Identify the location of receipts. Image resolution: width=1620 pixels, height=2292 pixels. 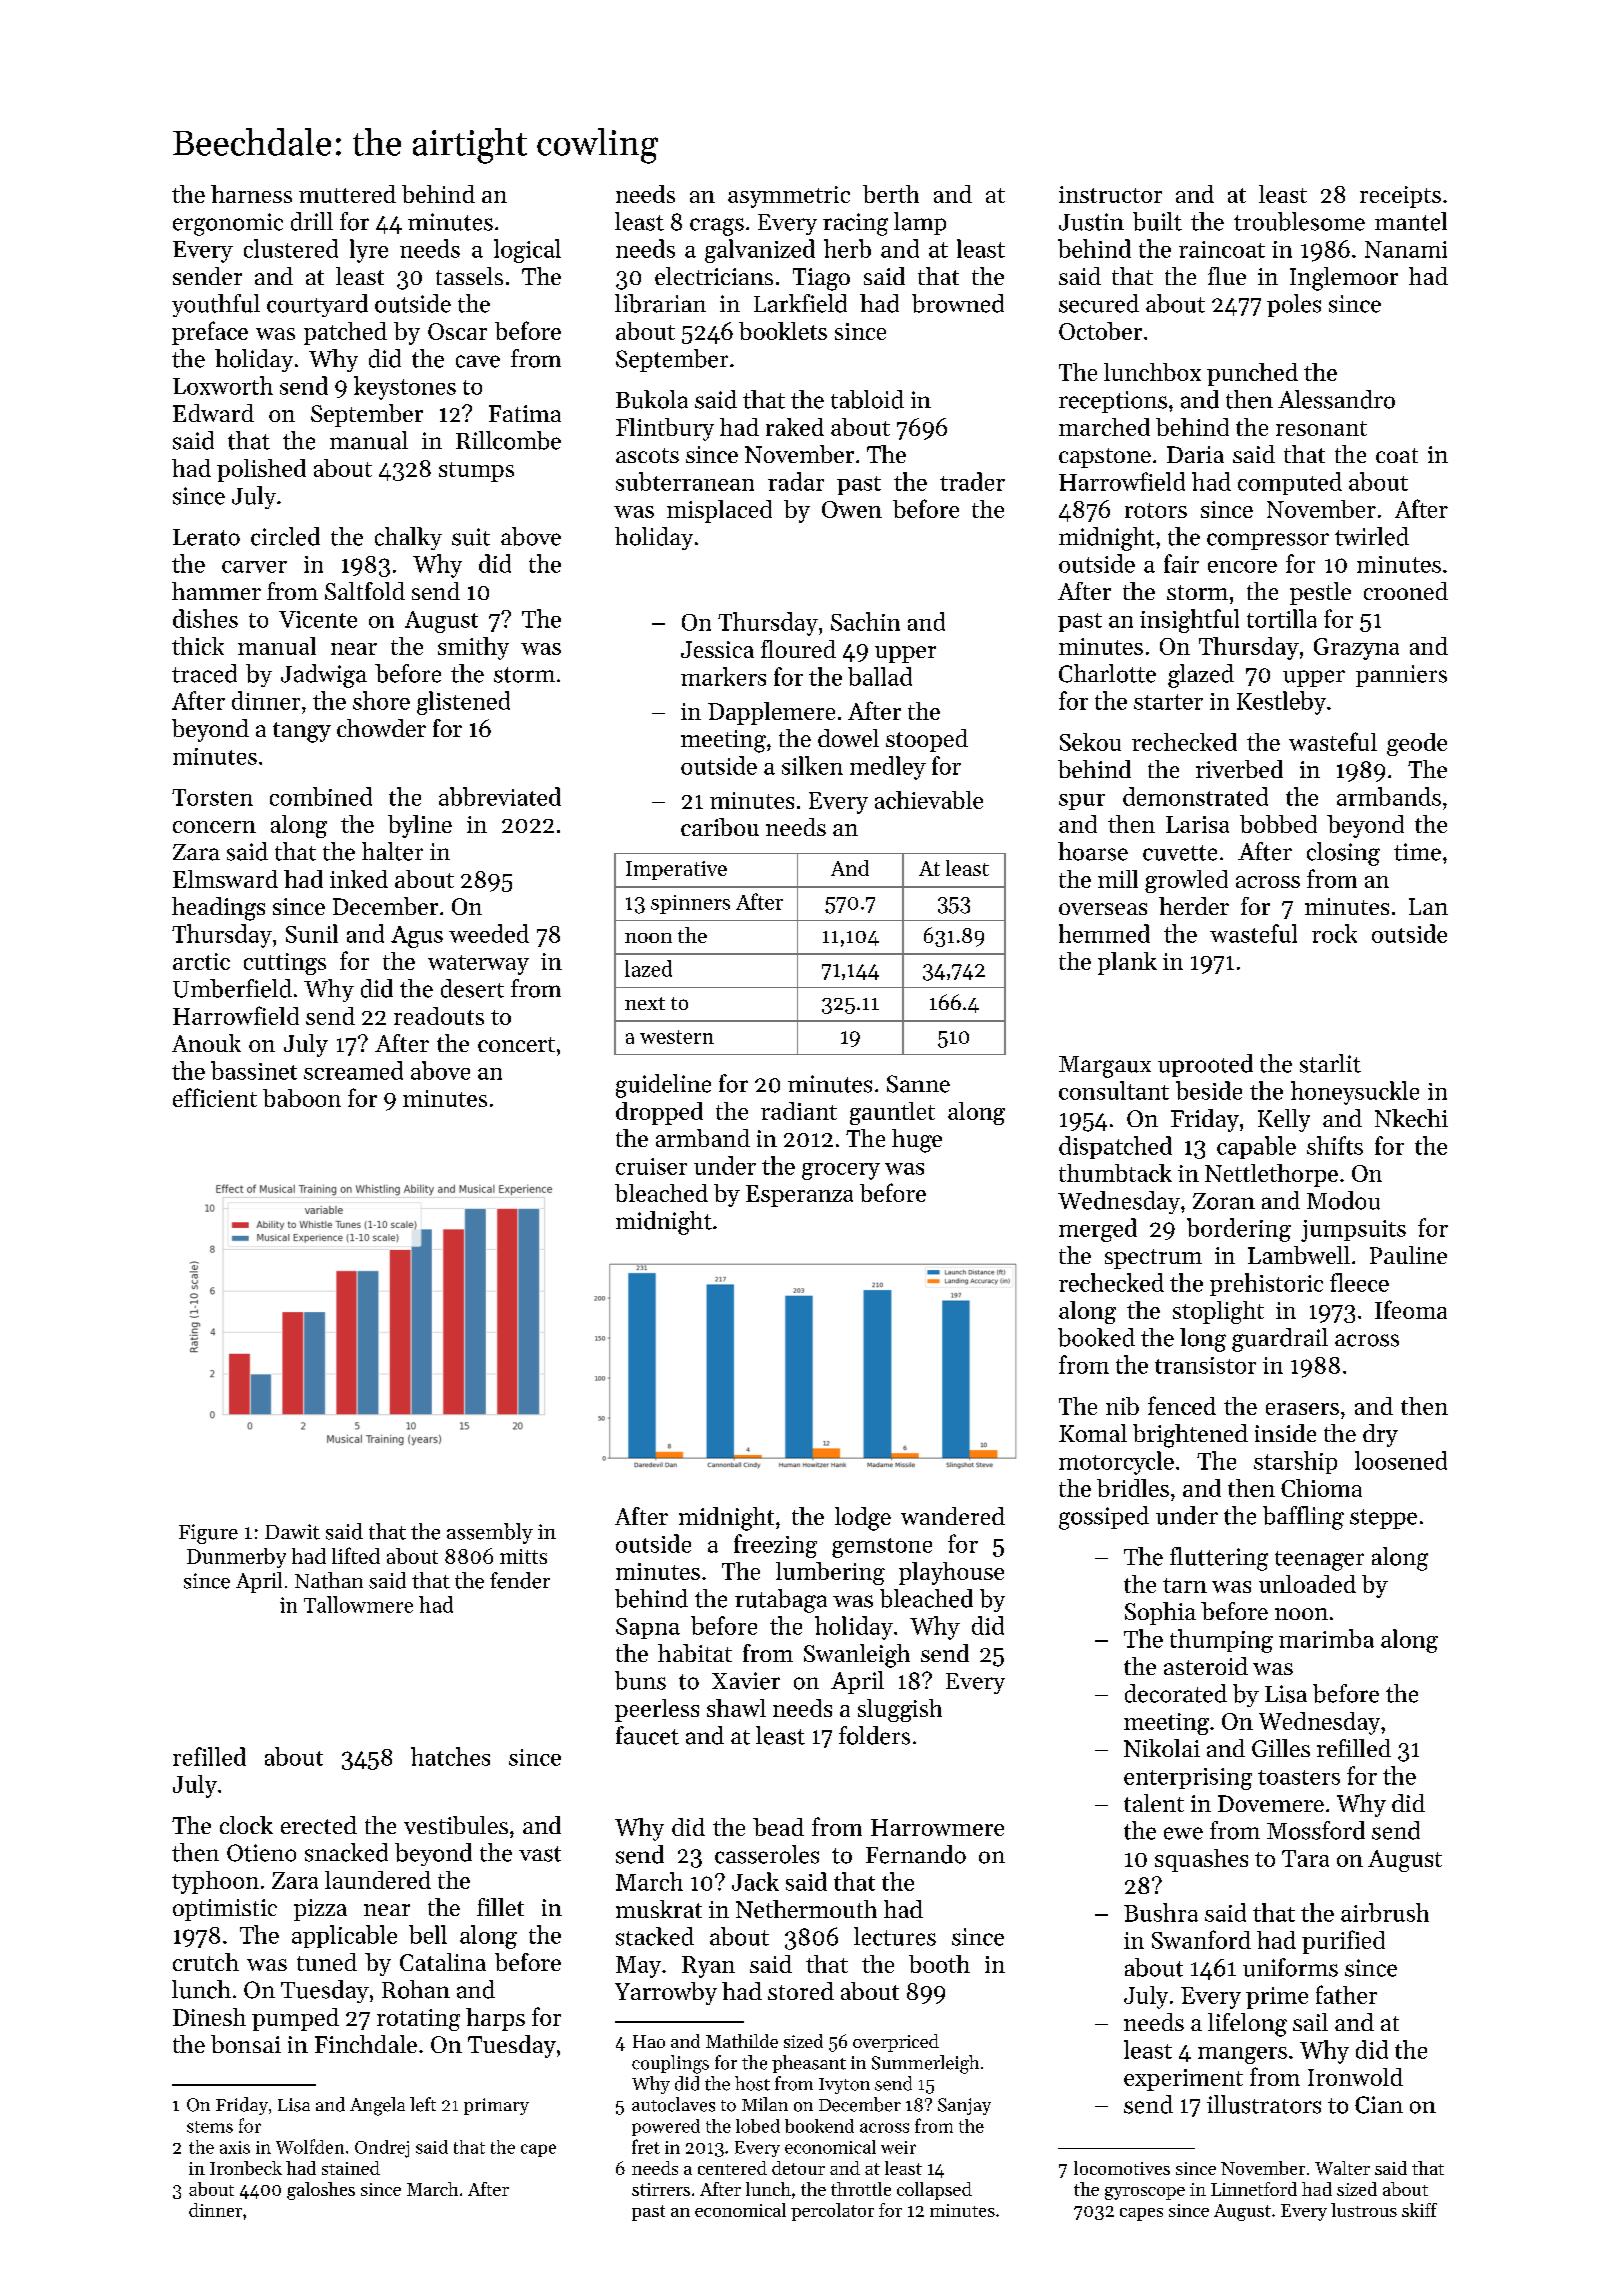
(1400, 197).
